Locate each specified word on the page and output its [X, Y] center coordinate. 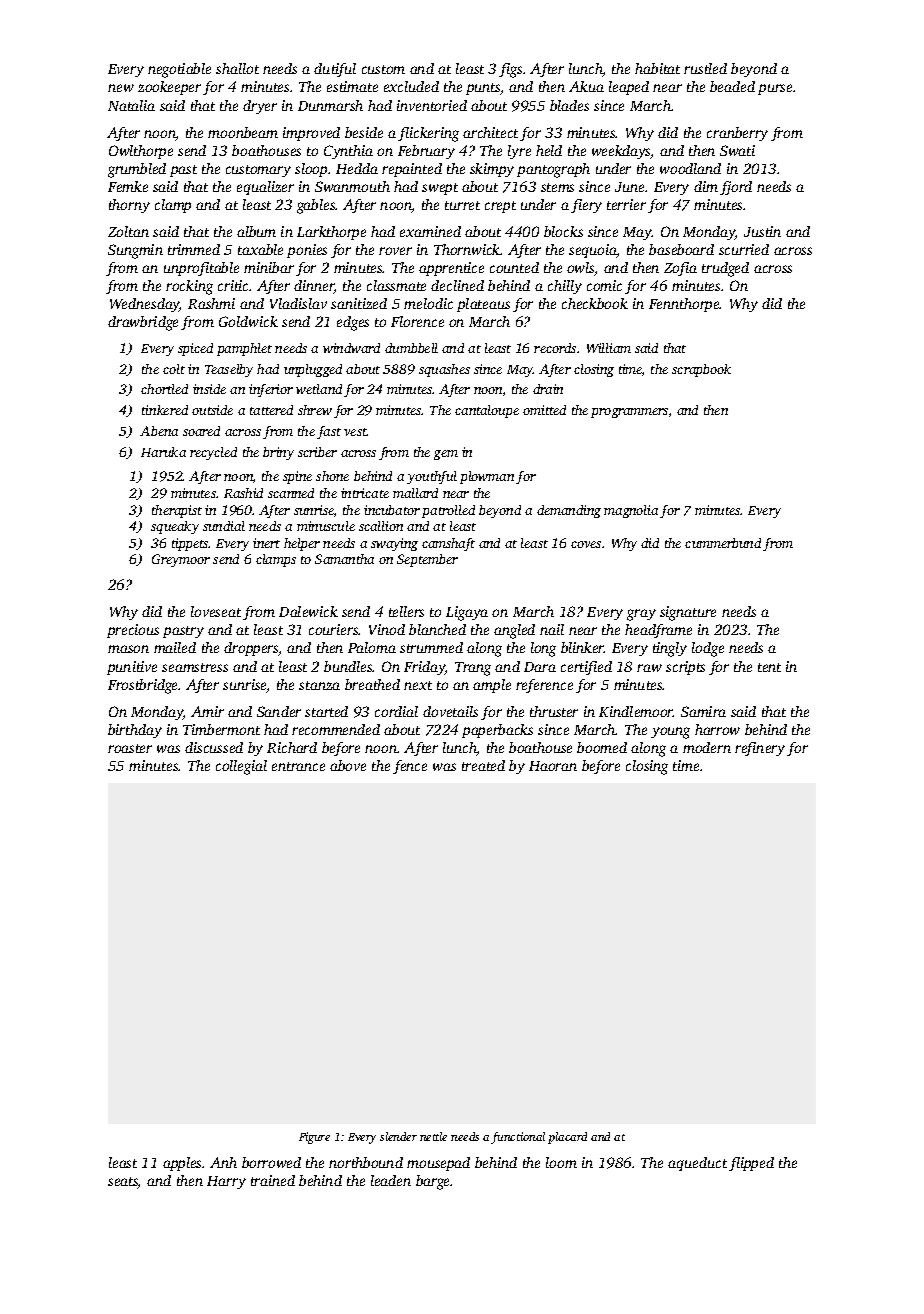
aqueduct [697, 1164]
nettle [433, 1136]
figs [510, 70]
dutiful [335, 70]
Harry [226, 1182]
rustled [705, 68]
